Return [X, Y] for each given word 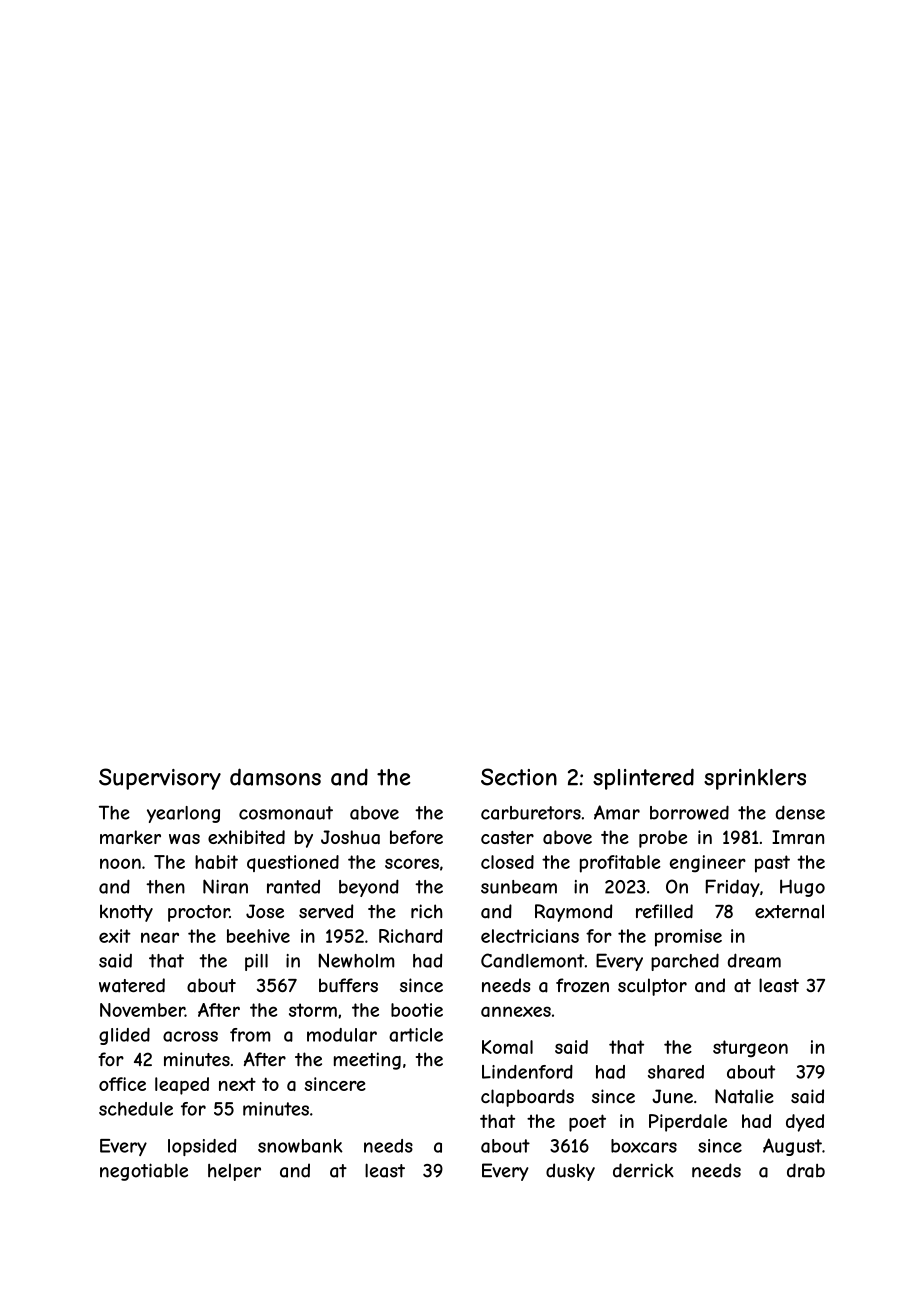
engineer [708, 864]
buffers [348, 985]
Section [519, 777]
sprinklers [755, 779]
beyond [369, 888]
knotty [126, 913]
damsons [275, 777]
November [142, 1010]
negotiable [144, 1172]
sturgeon [750, 1049]
